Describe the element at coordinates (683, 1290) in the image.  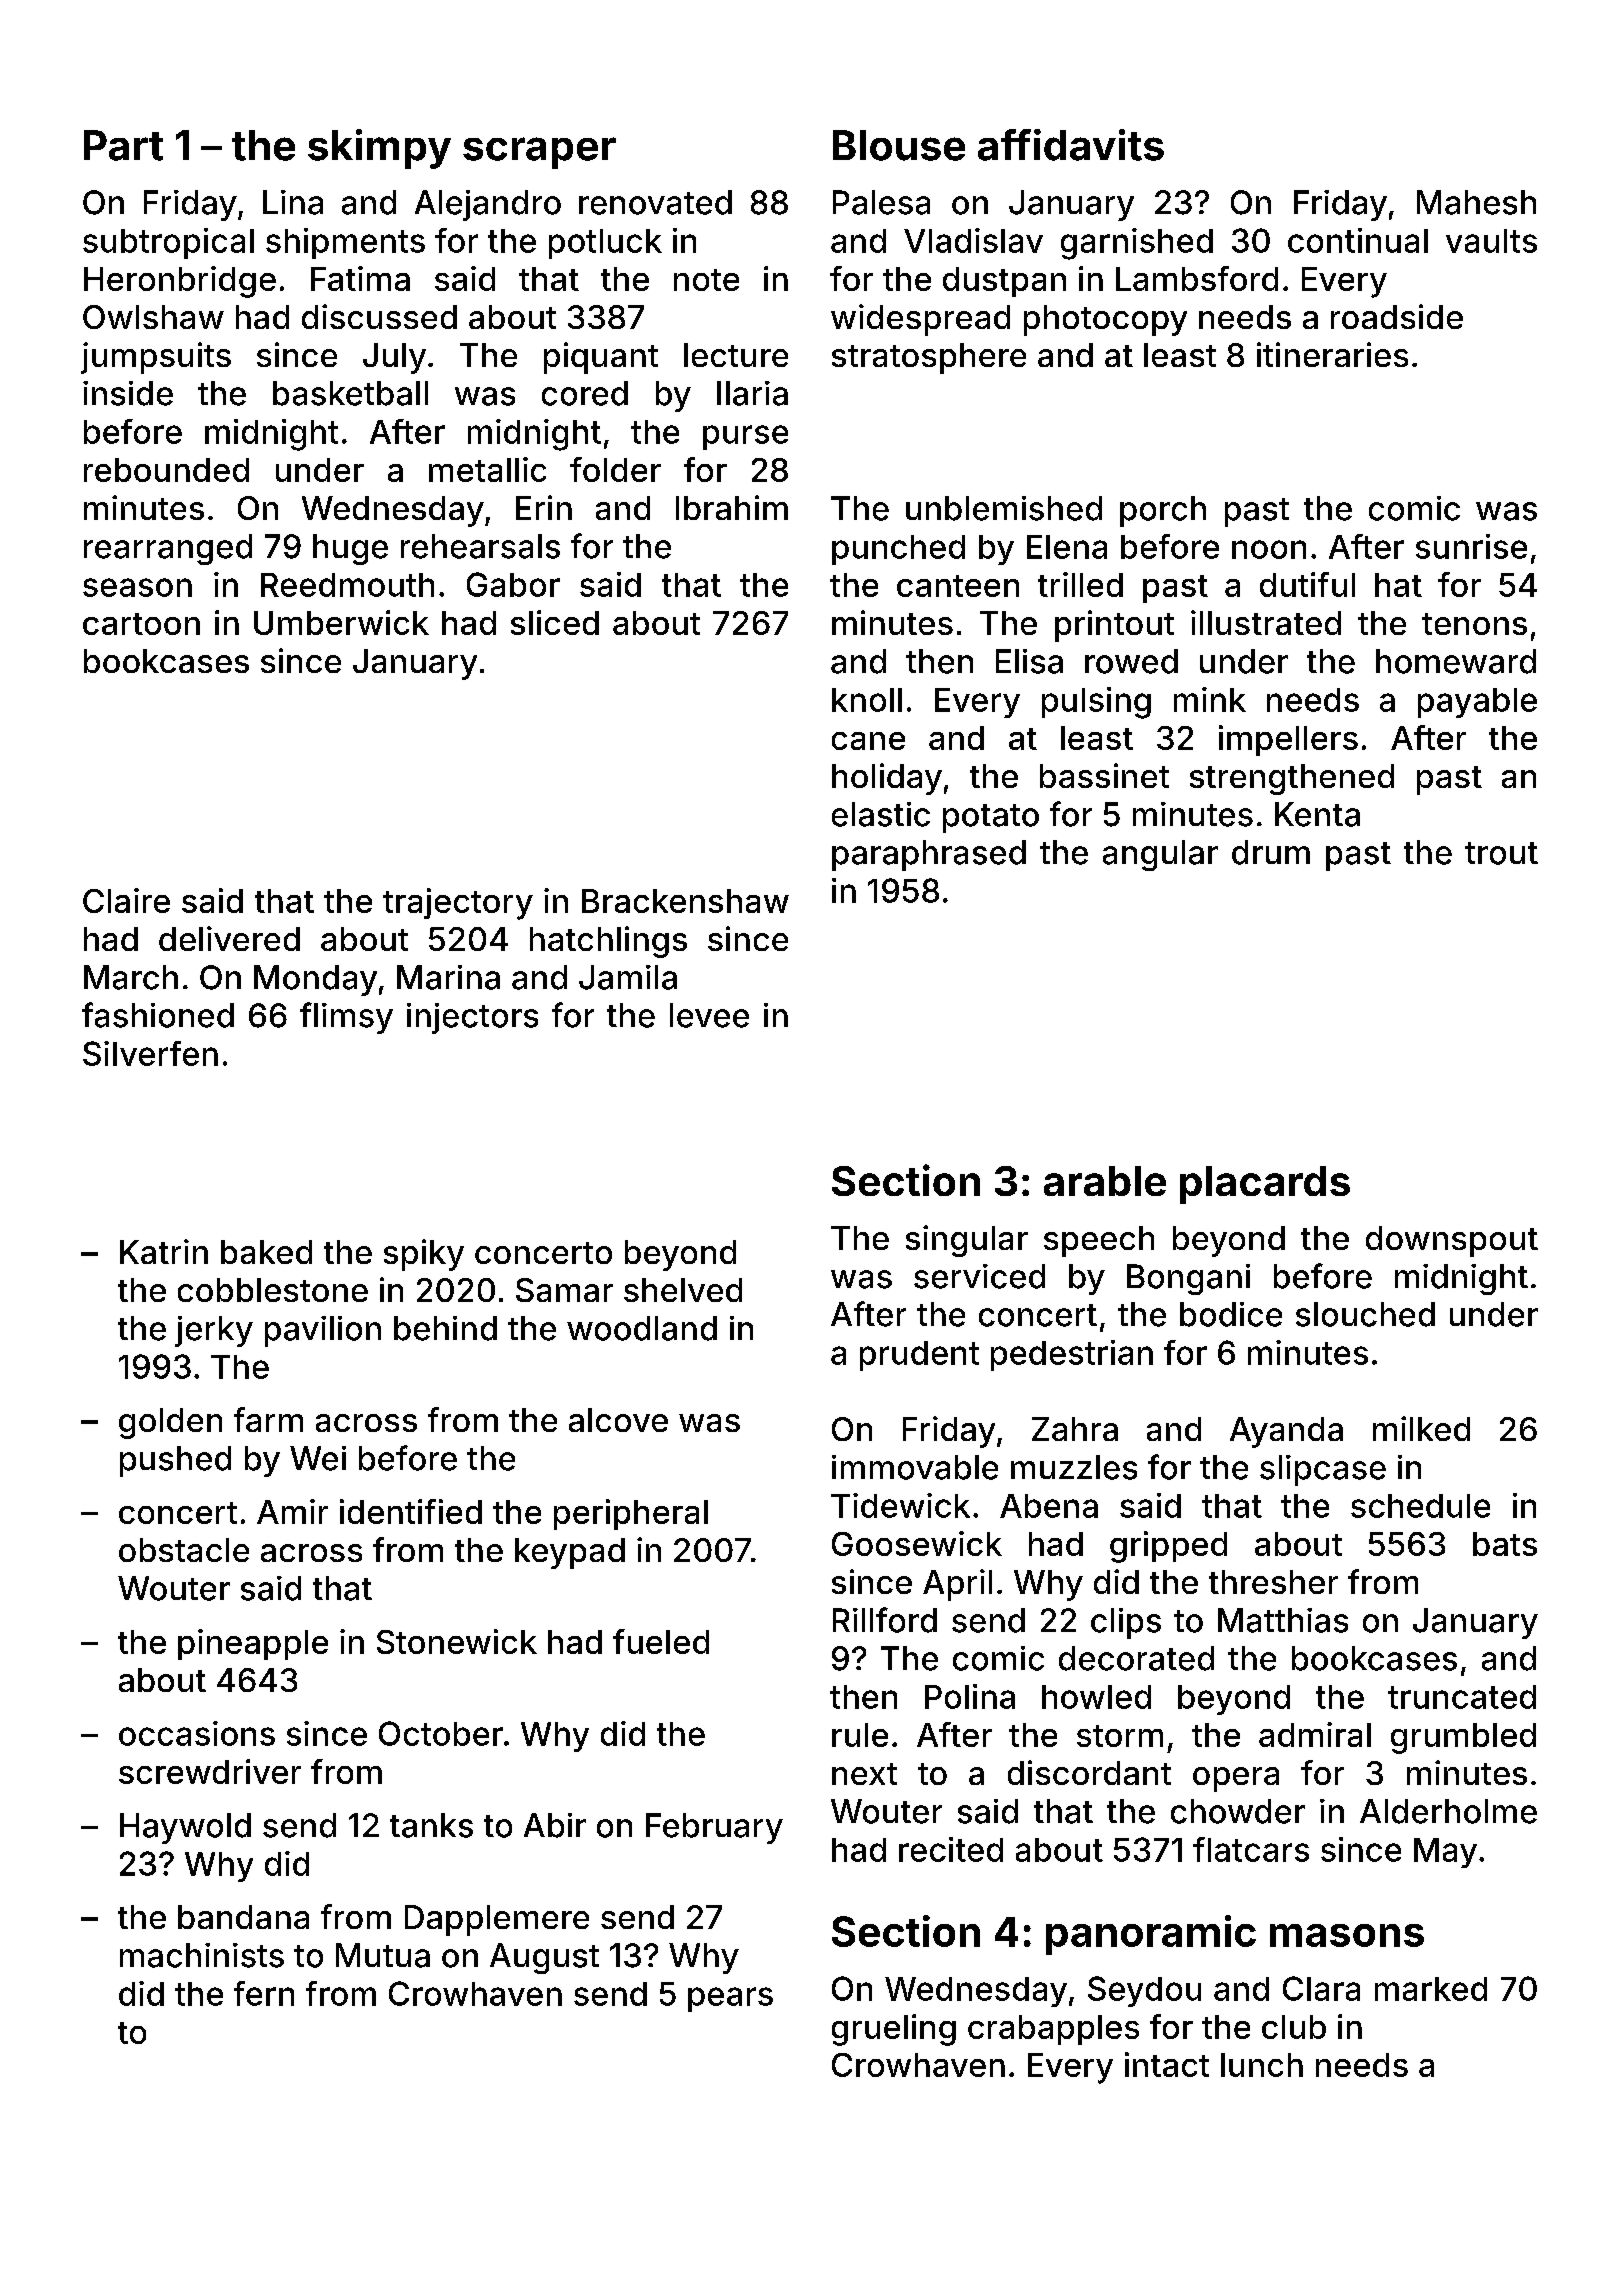
I see `shelved` at that location.
